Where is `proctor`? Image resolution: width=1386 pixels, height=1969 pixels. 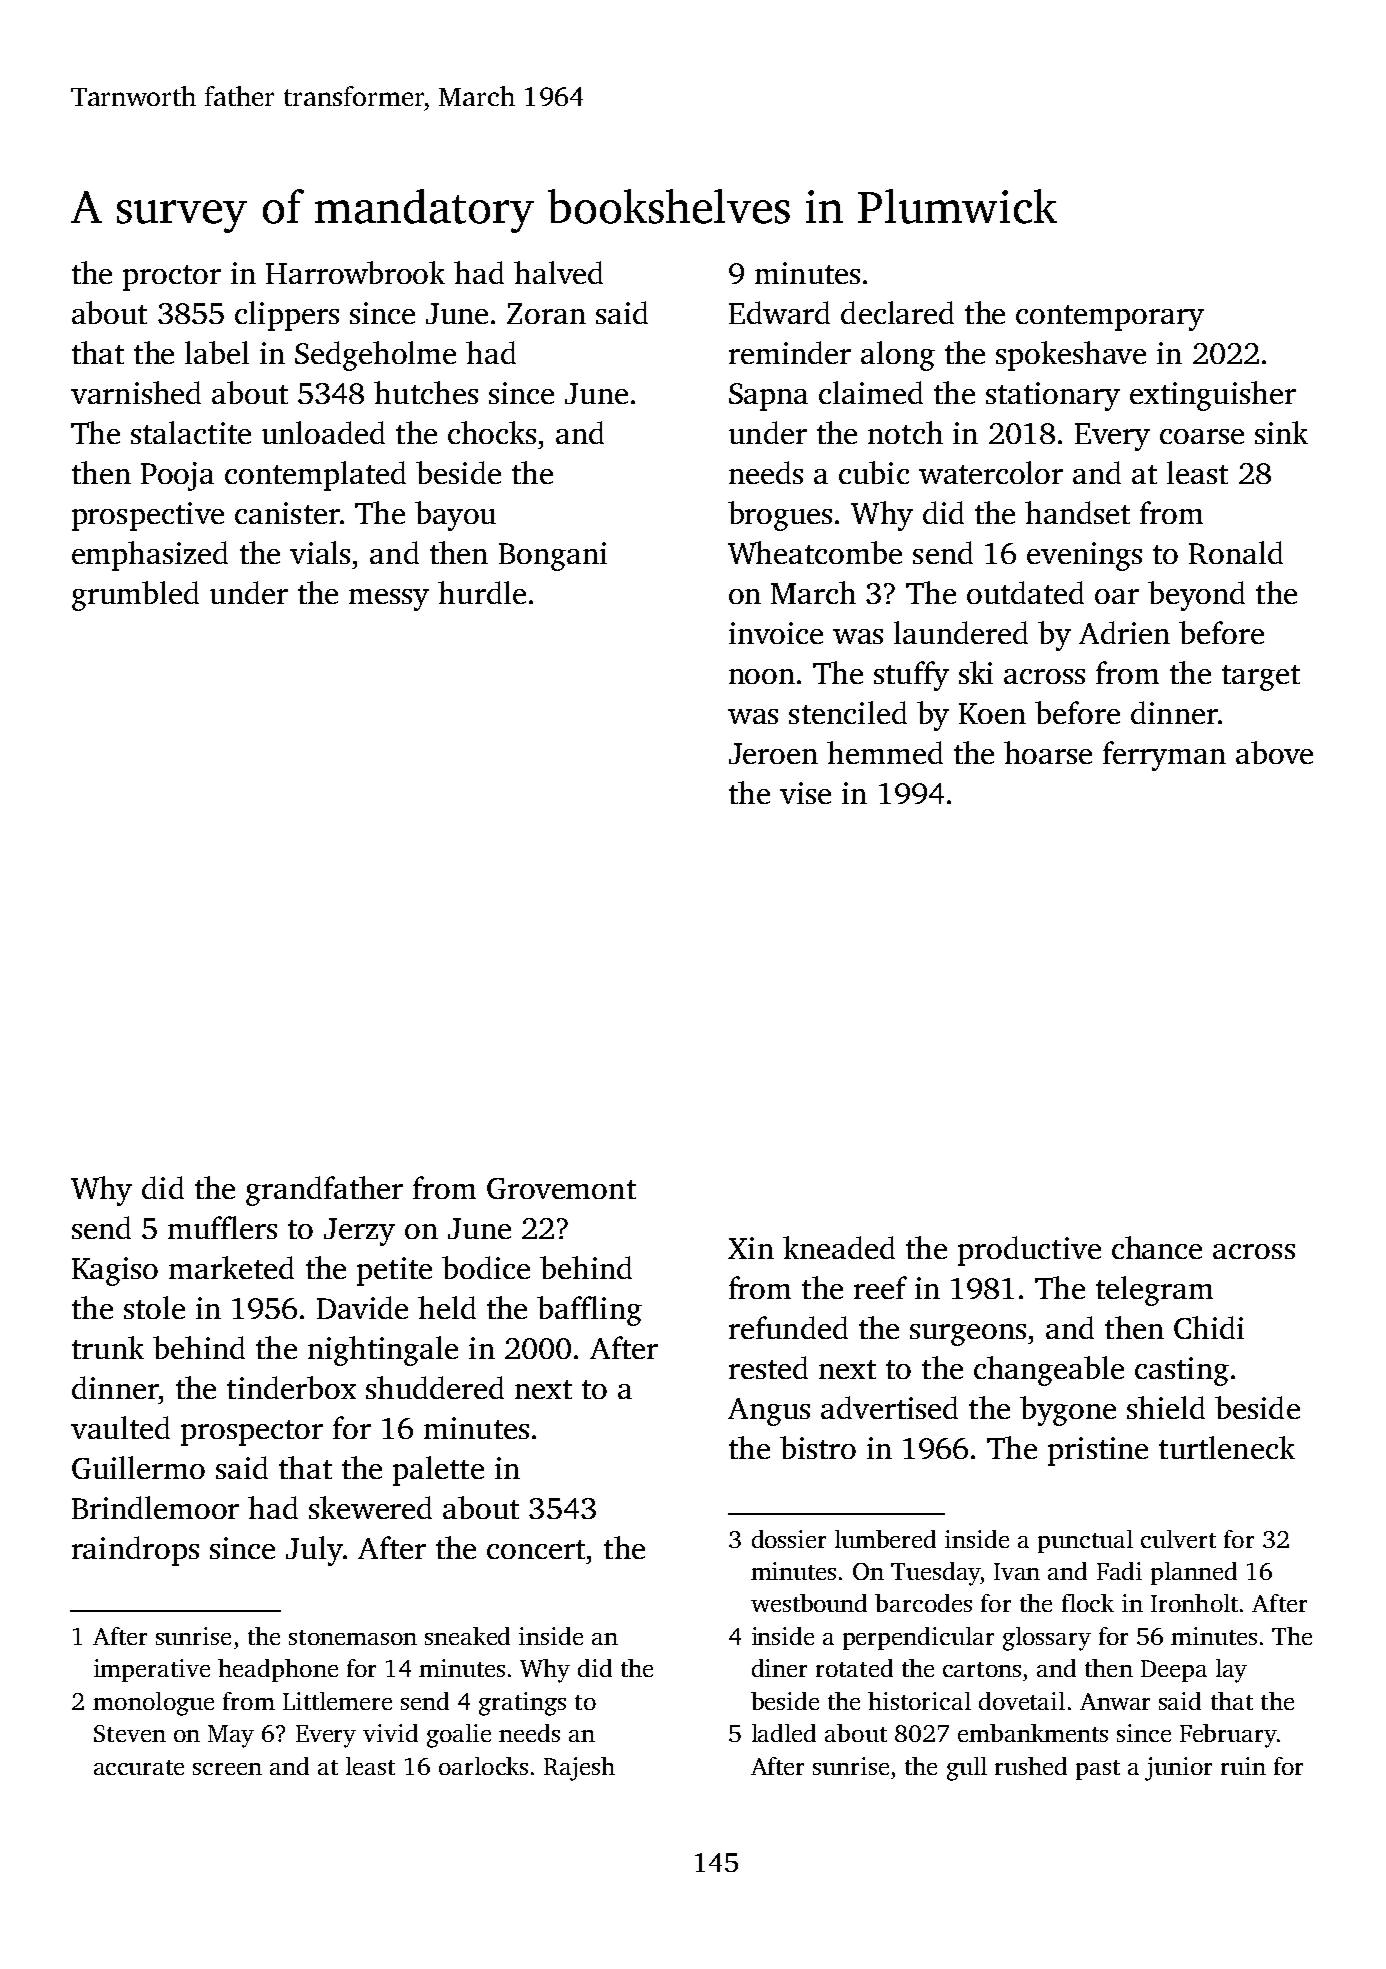
proctor is located at coordinates (172, 278).
